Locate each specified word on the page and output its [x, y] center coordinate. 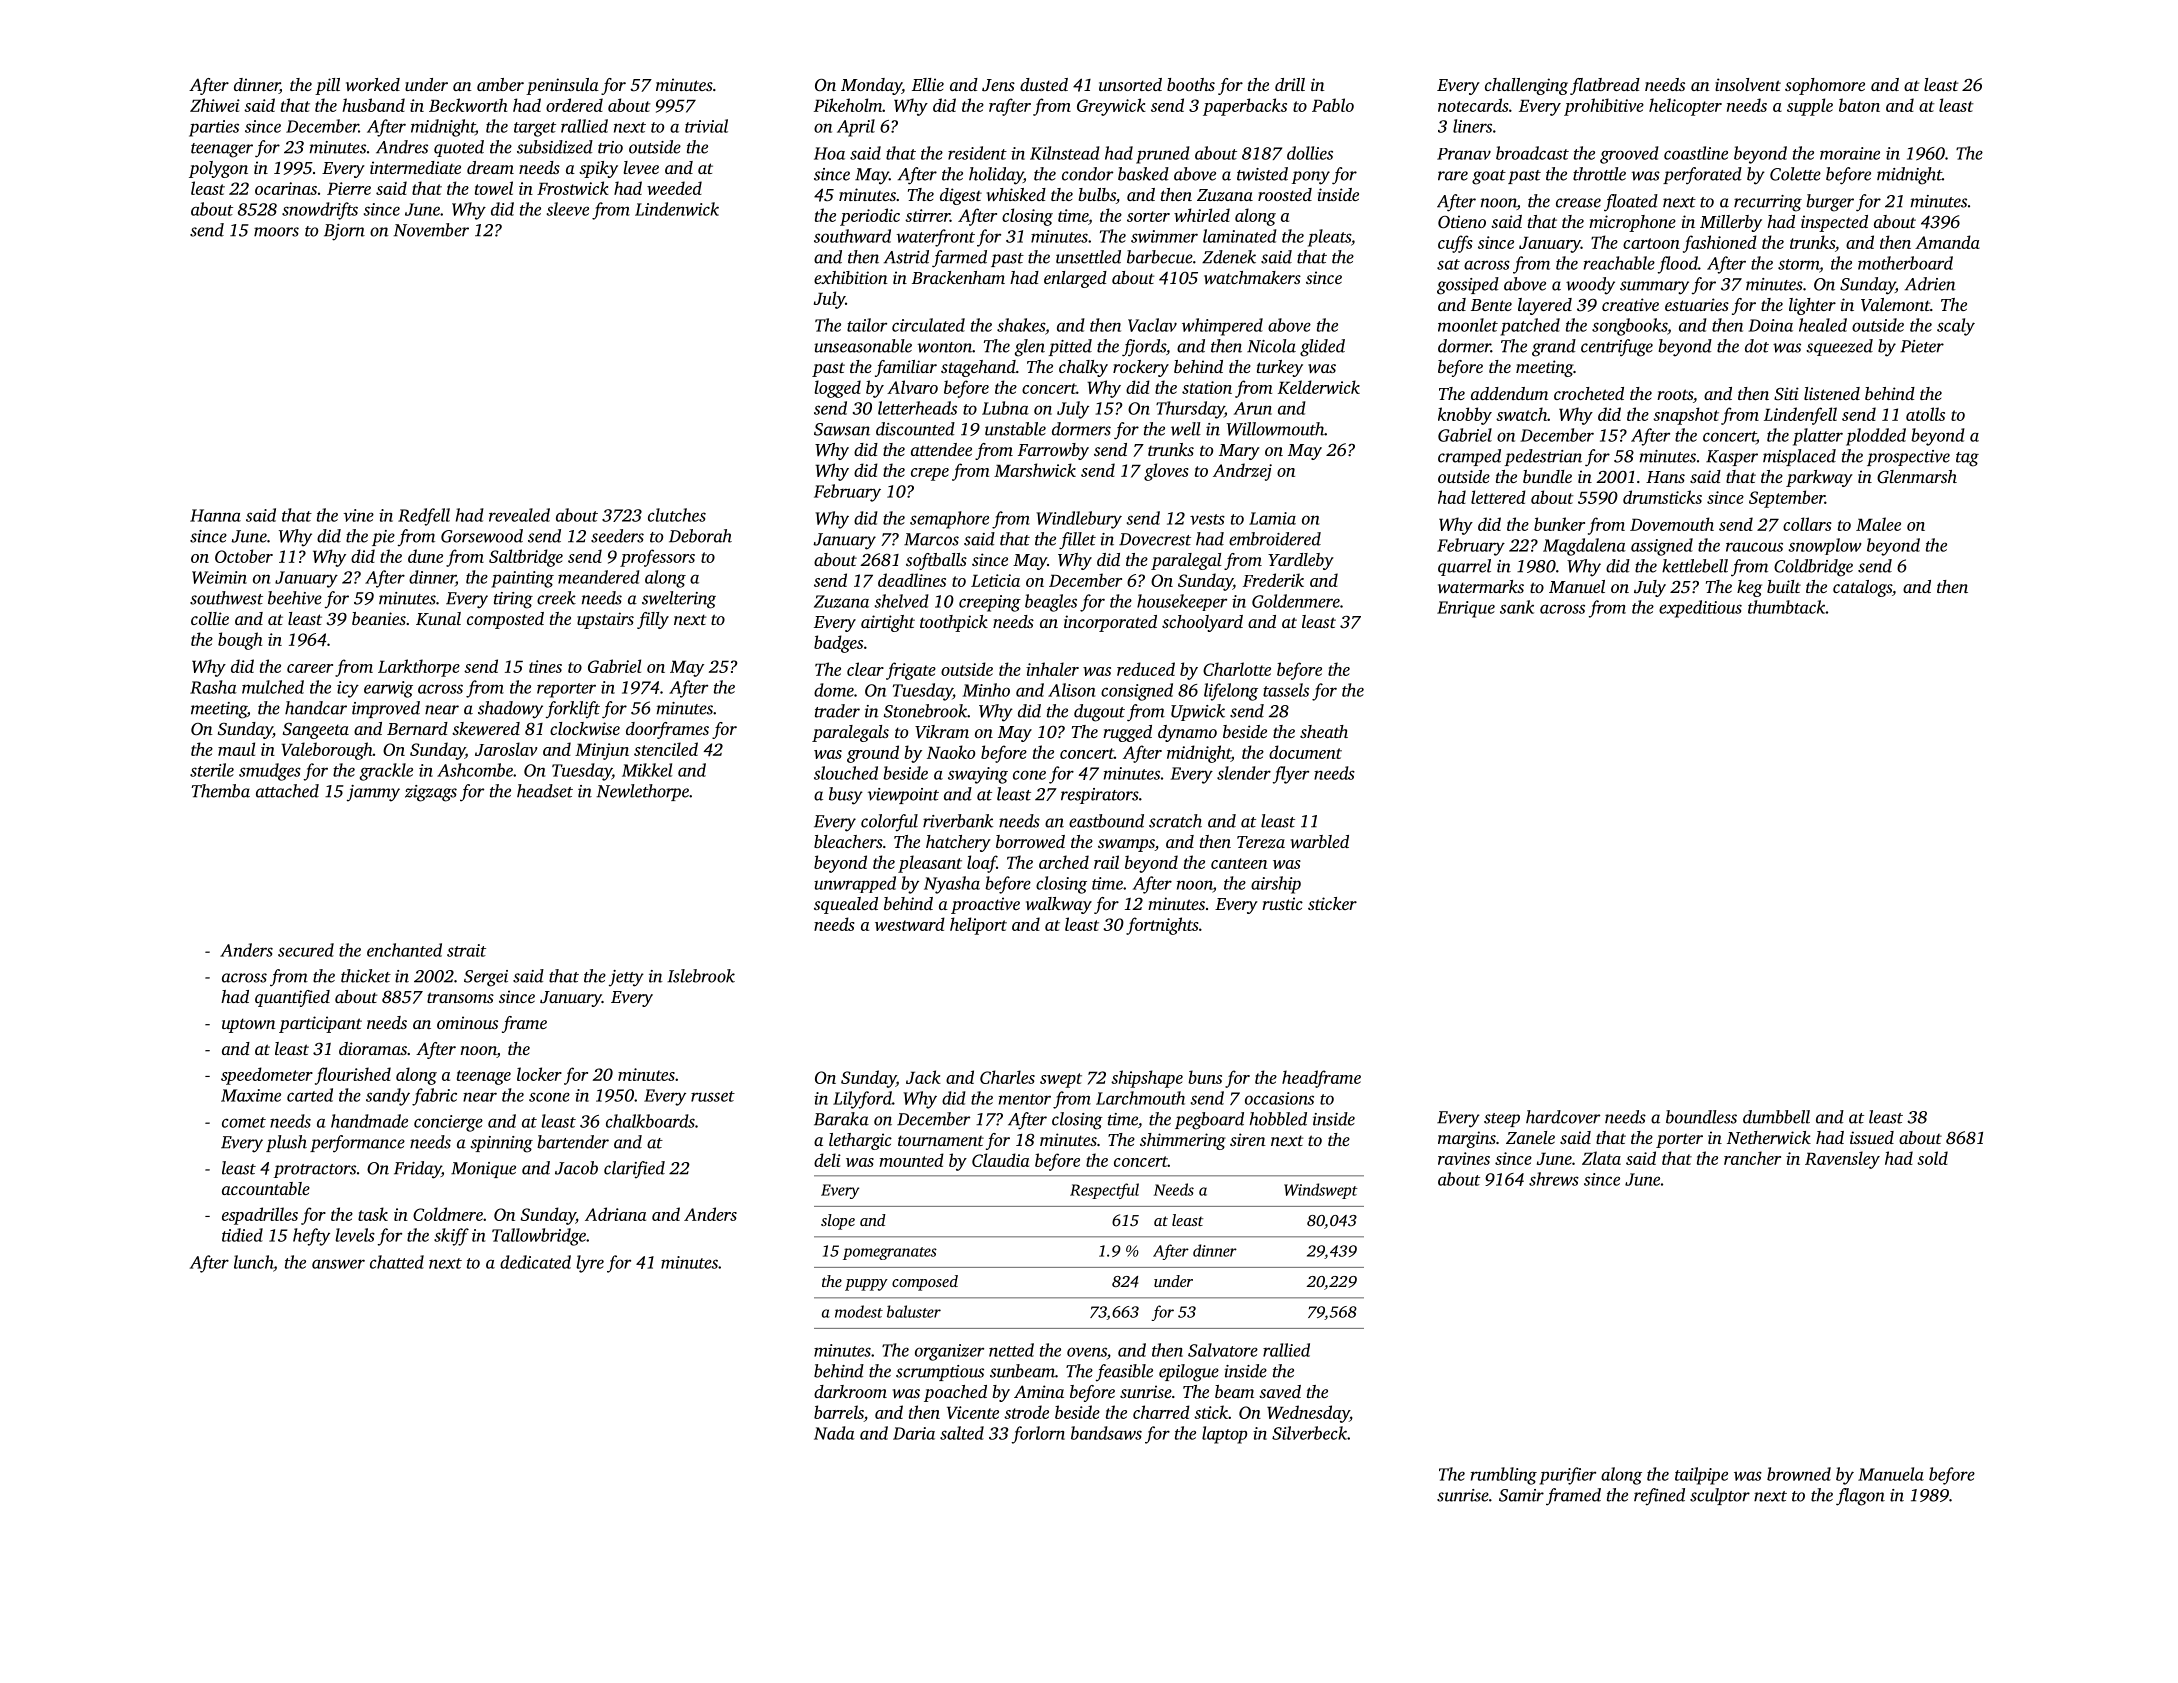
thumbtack [1787, 607]
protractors [314, 1171]
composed [925, 1283]
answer [338, 1264]
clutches [677, 515]
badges [838, 644]
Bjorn [344, 232]
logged [837, 389]
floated [1631, 203]
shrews [1554, 1179]
